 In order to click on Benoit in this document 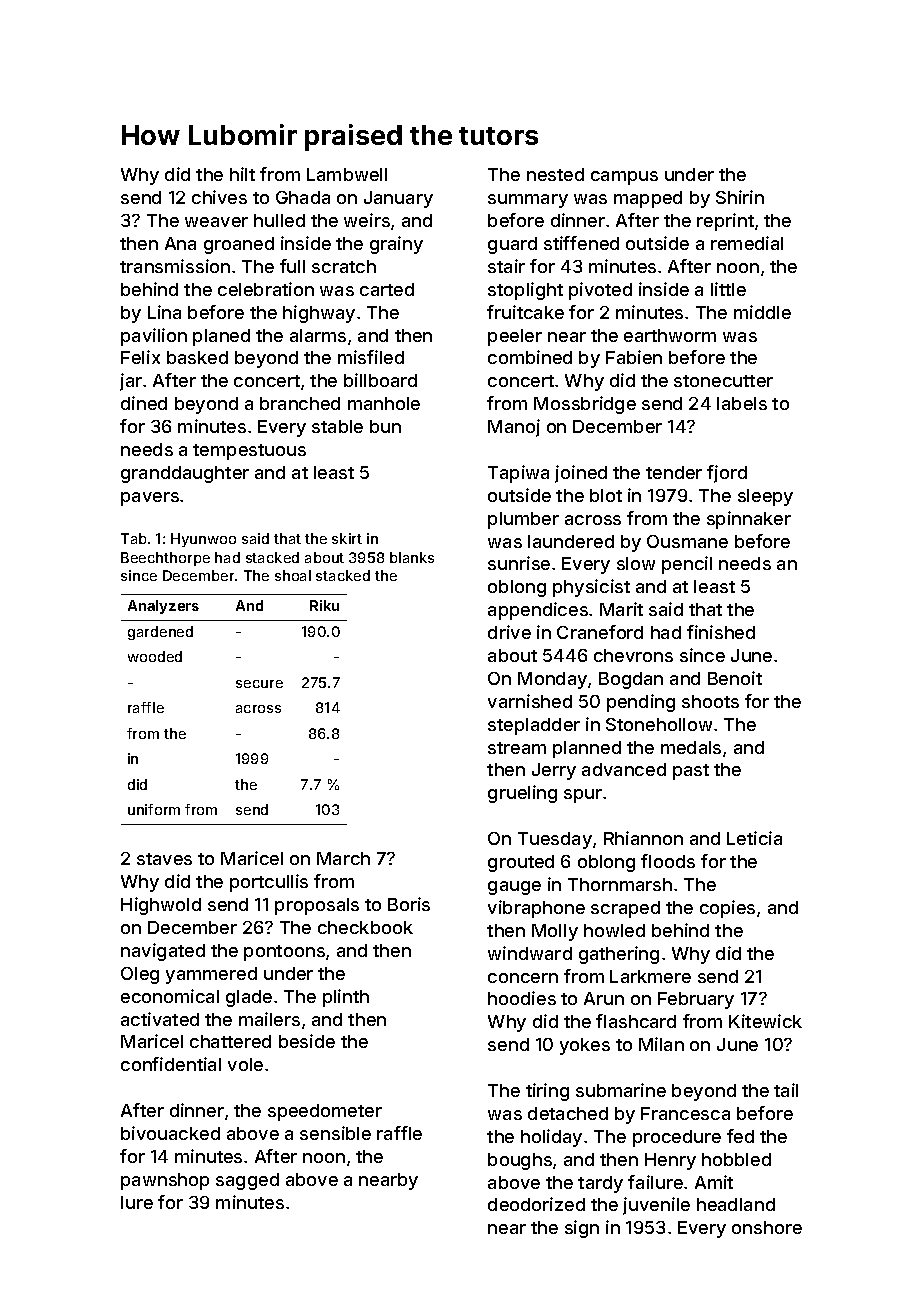, I will do `click(735, 678)`.
